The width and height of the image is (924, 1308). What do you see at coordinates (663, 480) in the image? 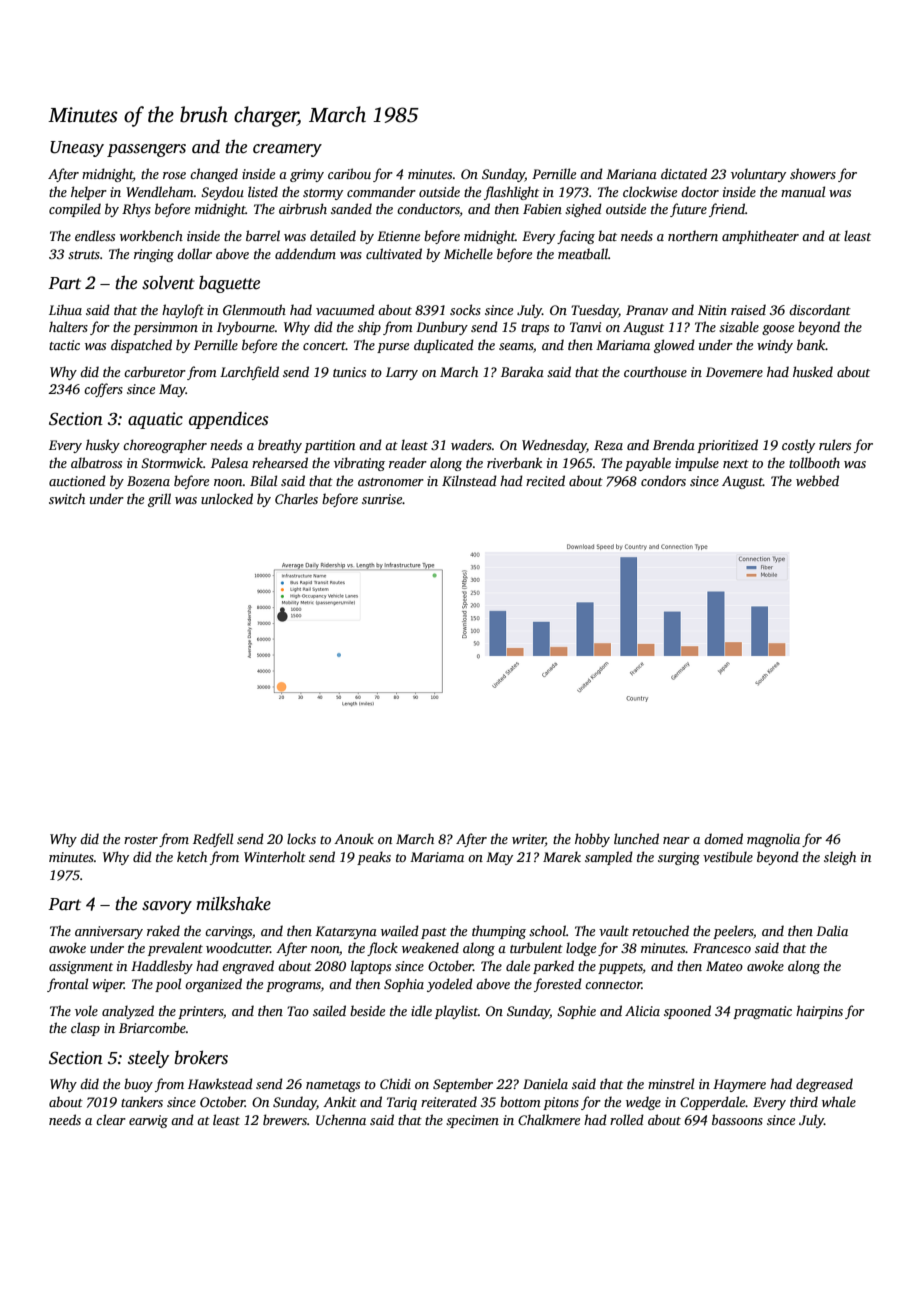
I see `condors` at bounding box center [663, 480].
